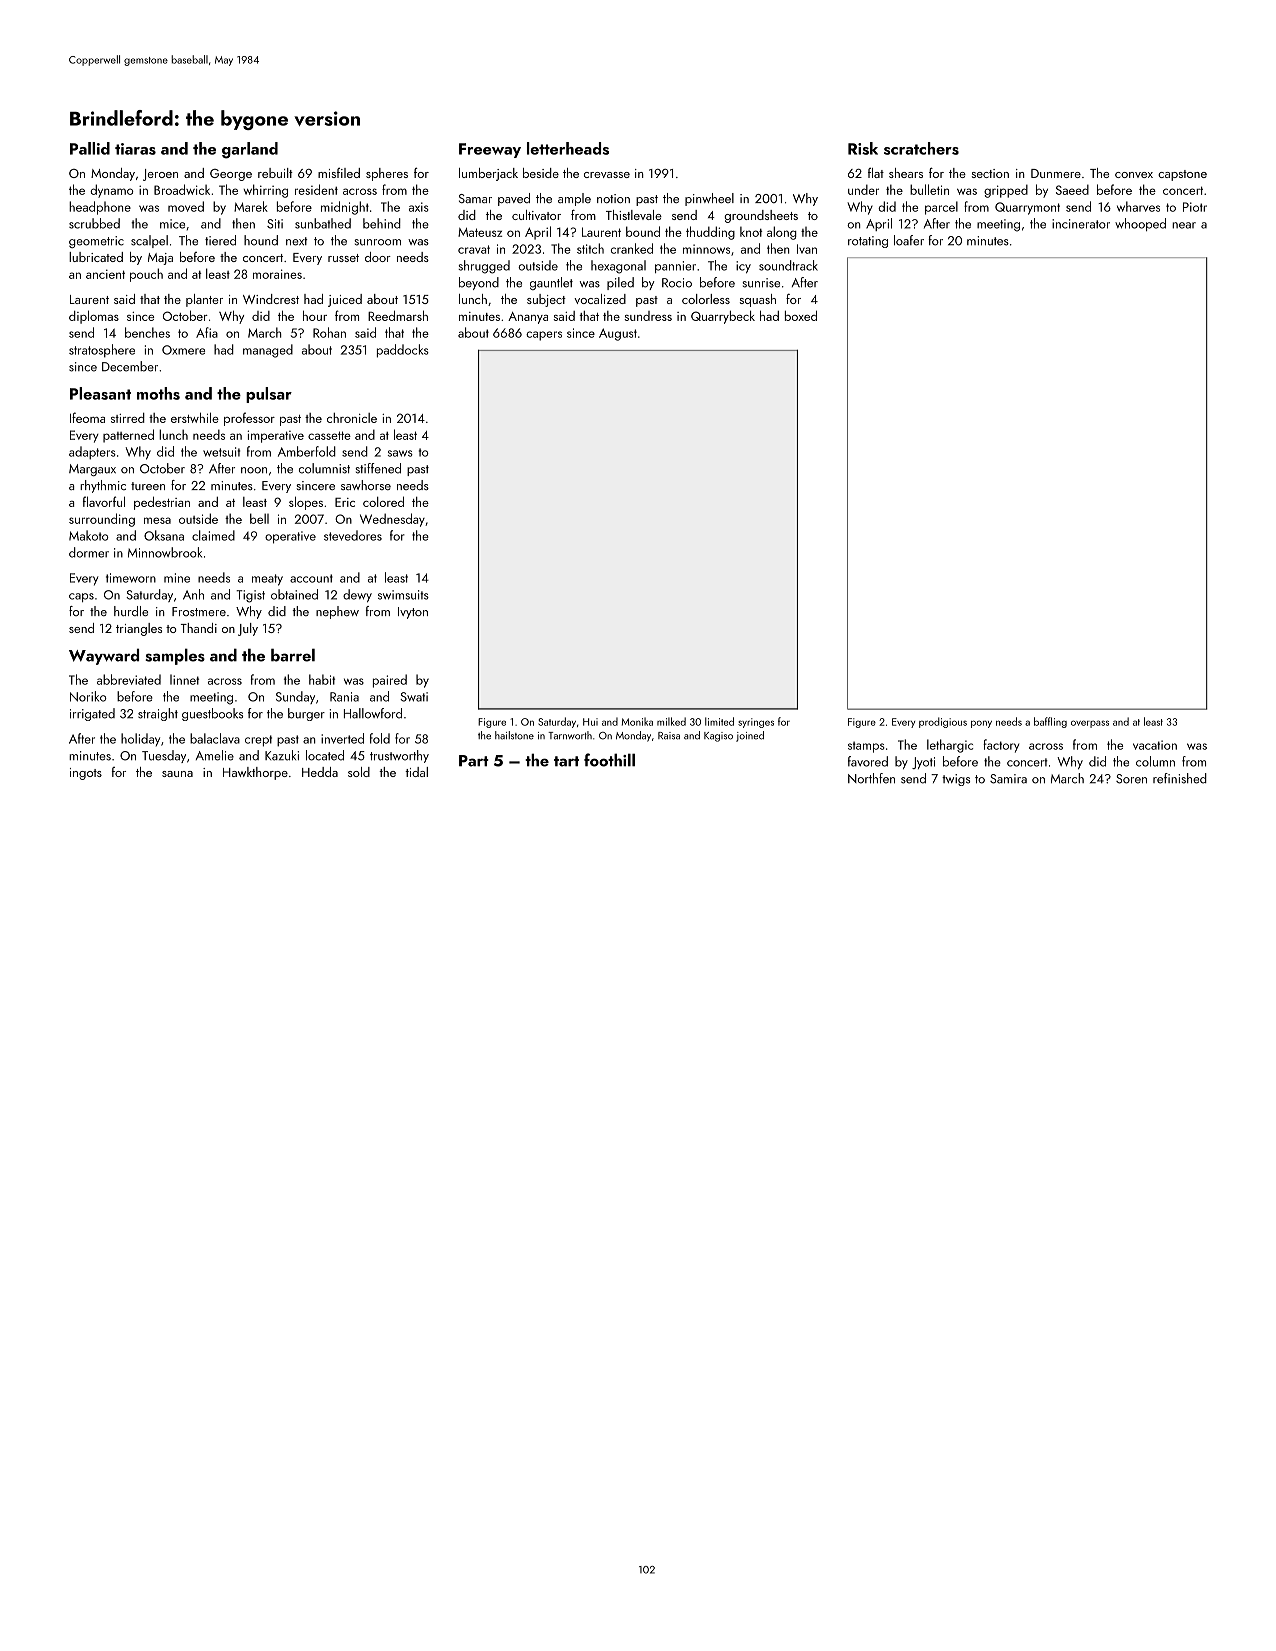  Describe the element at coordinates (1056, 173) in the screenshot. I see `Dunmere` at that location.
